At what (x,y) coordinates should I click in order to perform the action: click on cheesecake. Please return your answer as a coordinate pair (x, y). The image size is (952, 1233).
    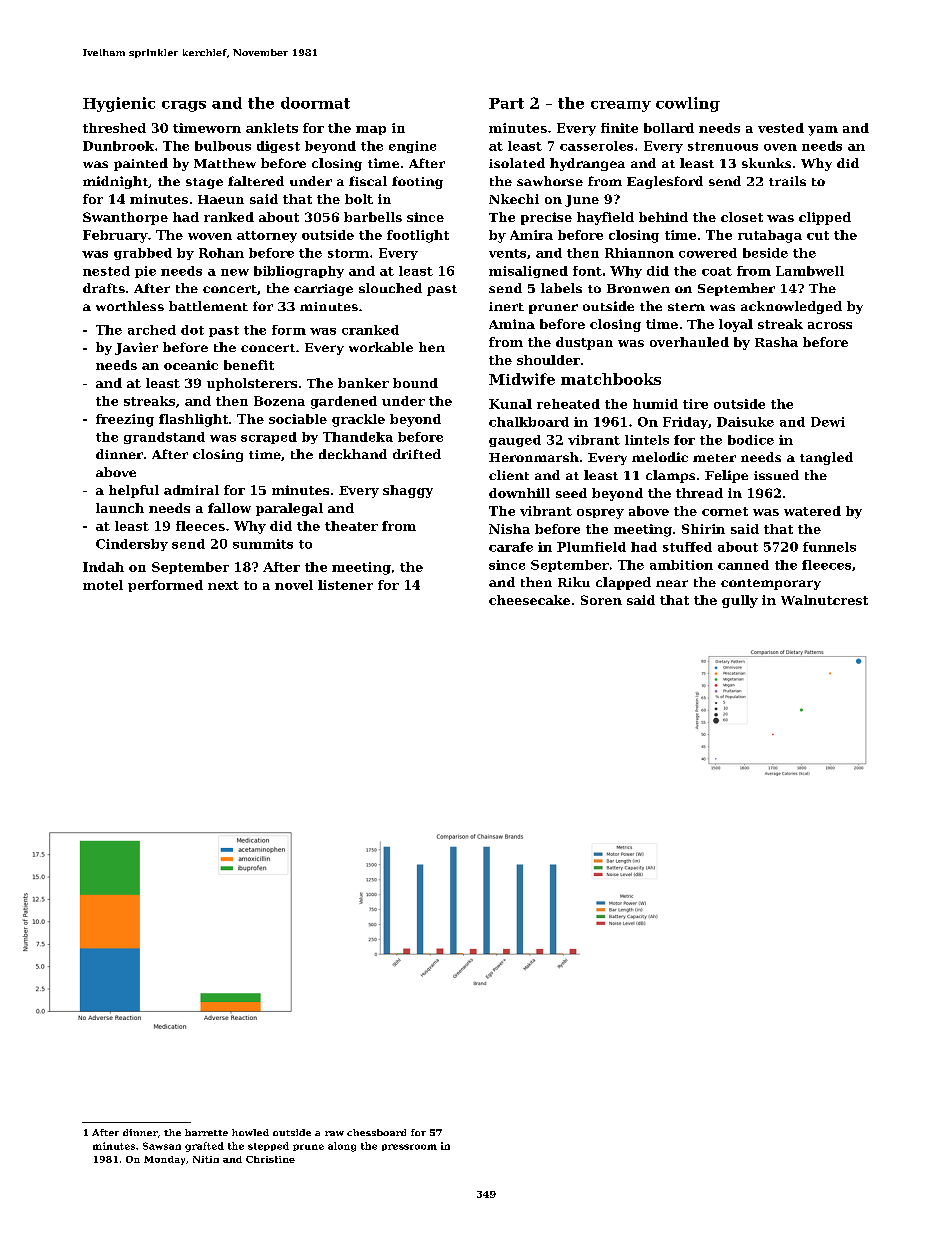
    Looking at the image, I should click on (529, 600).
